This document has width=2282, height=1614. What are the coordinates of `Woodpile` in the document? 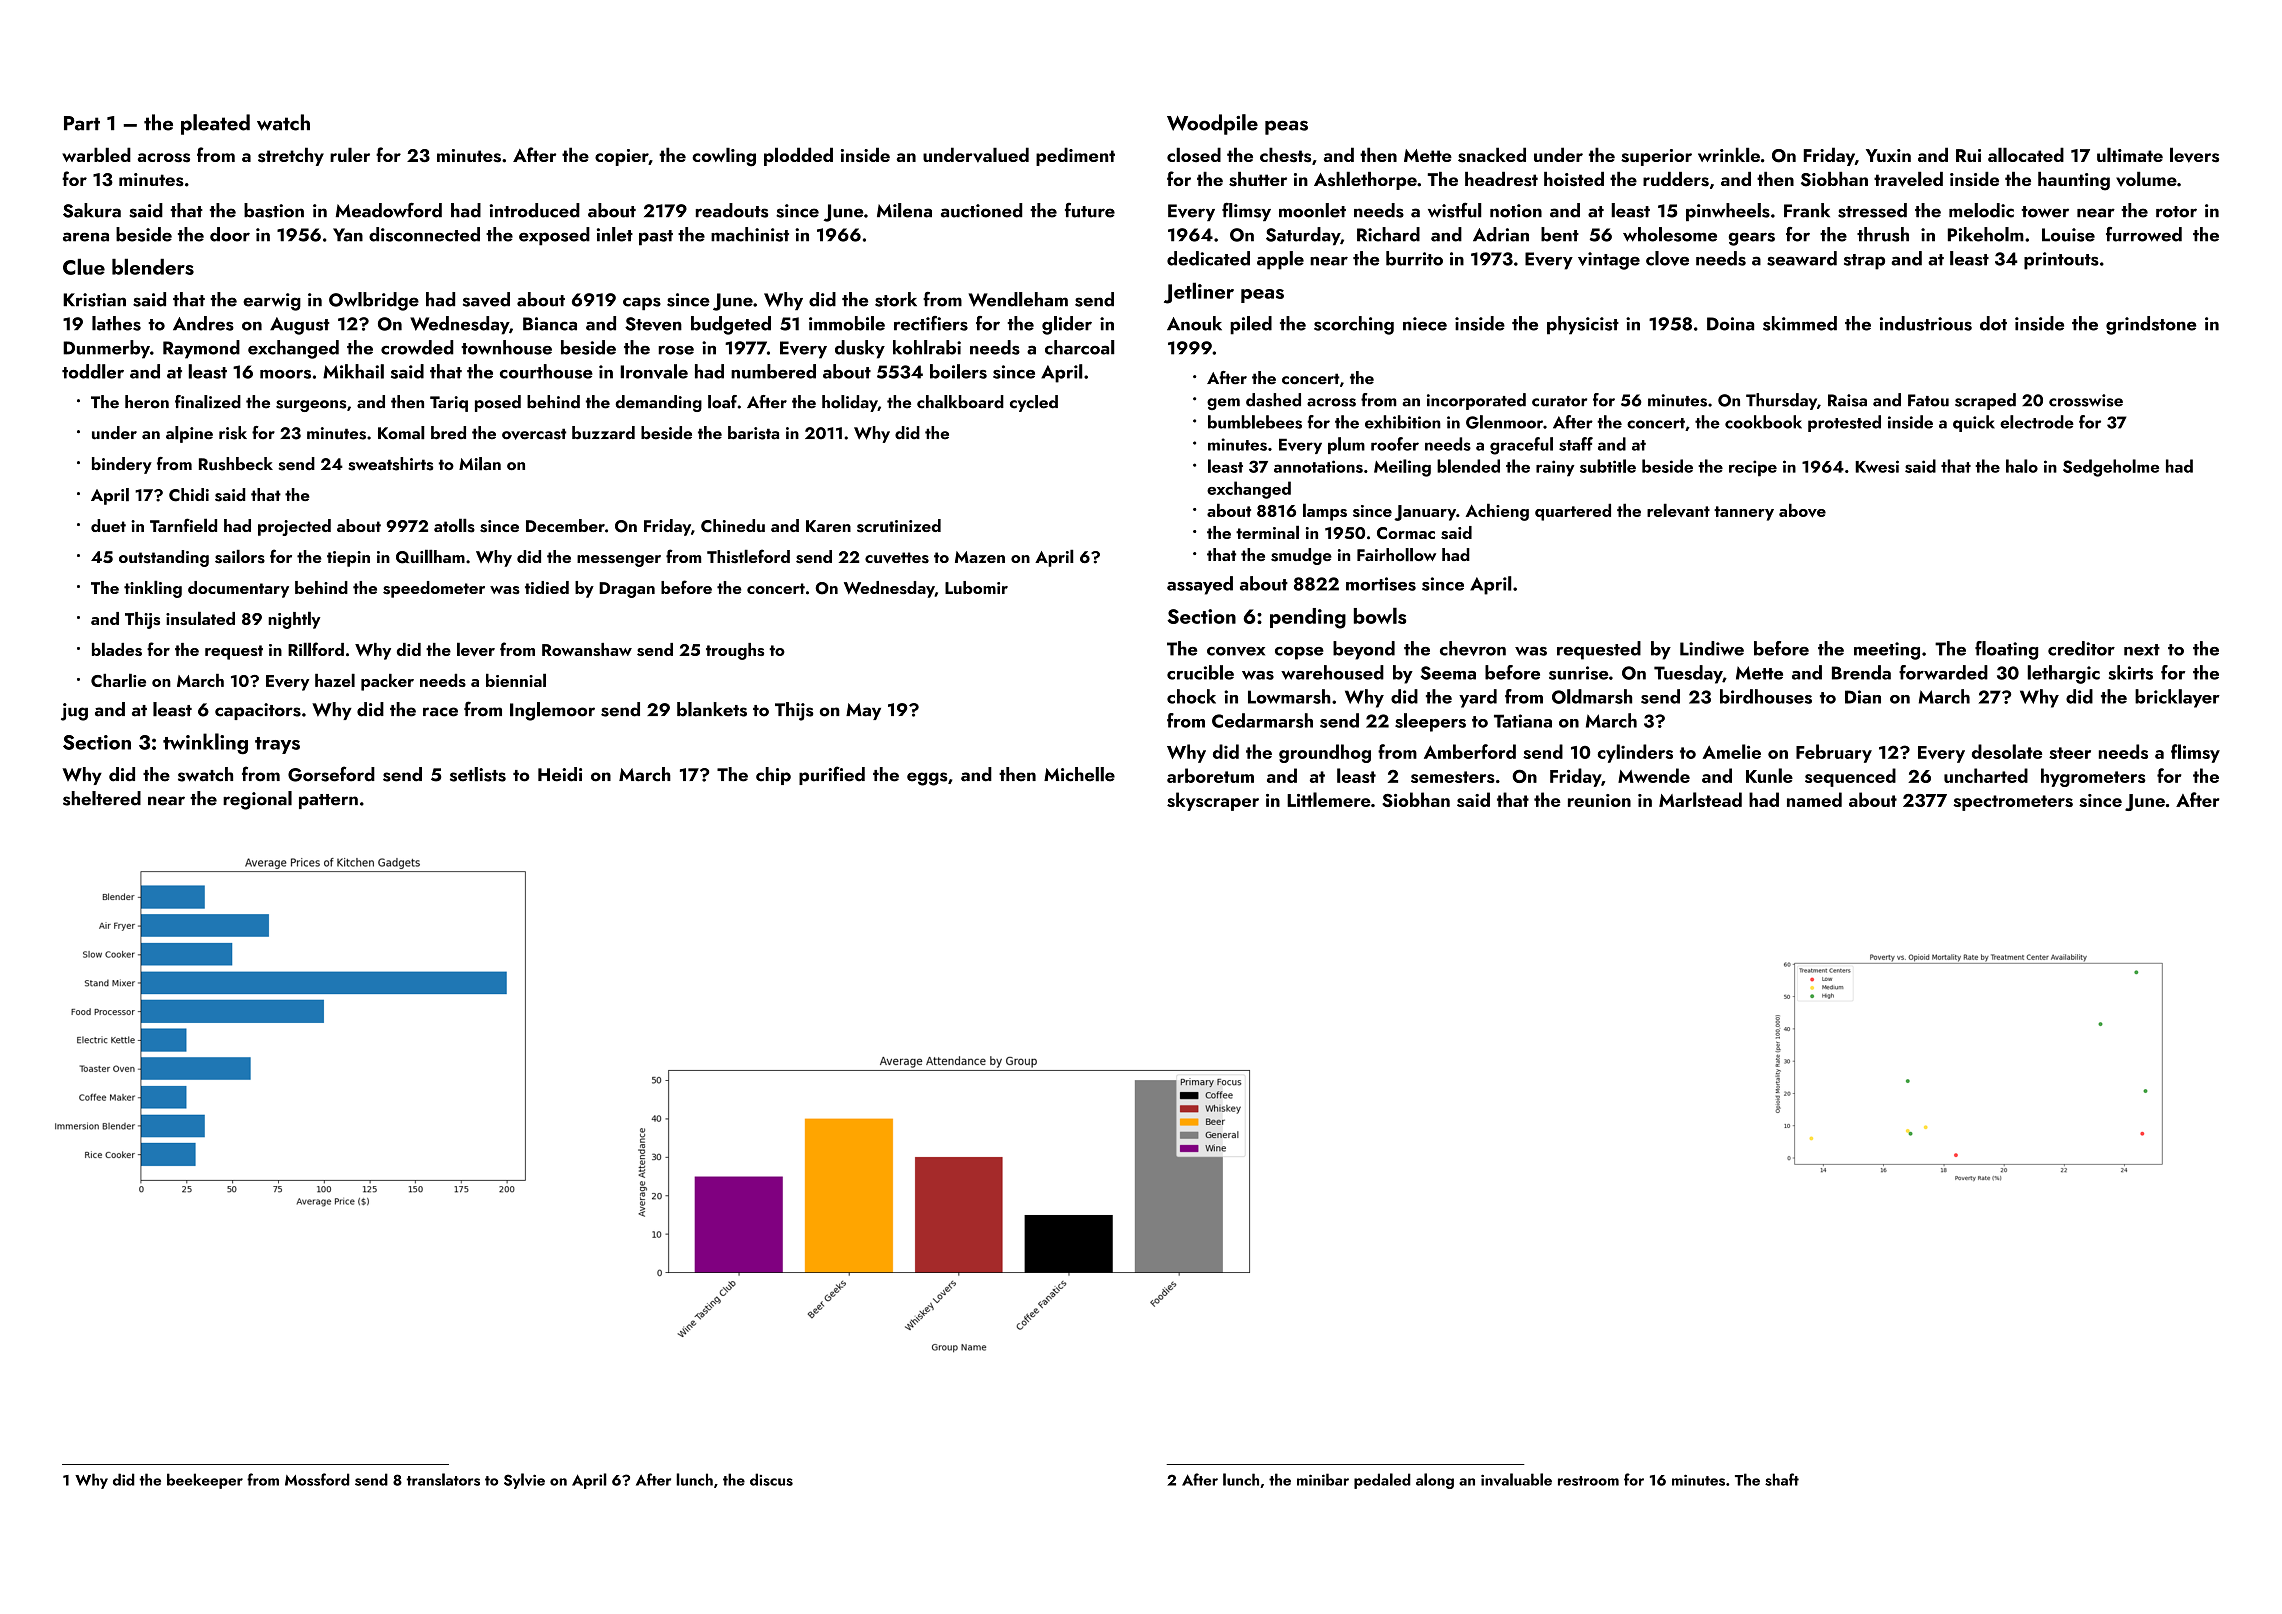 It's located at (1212, 124).
